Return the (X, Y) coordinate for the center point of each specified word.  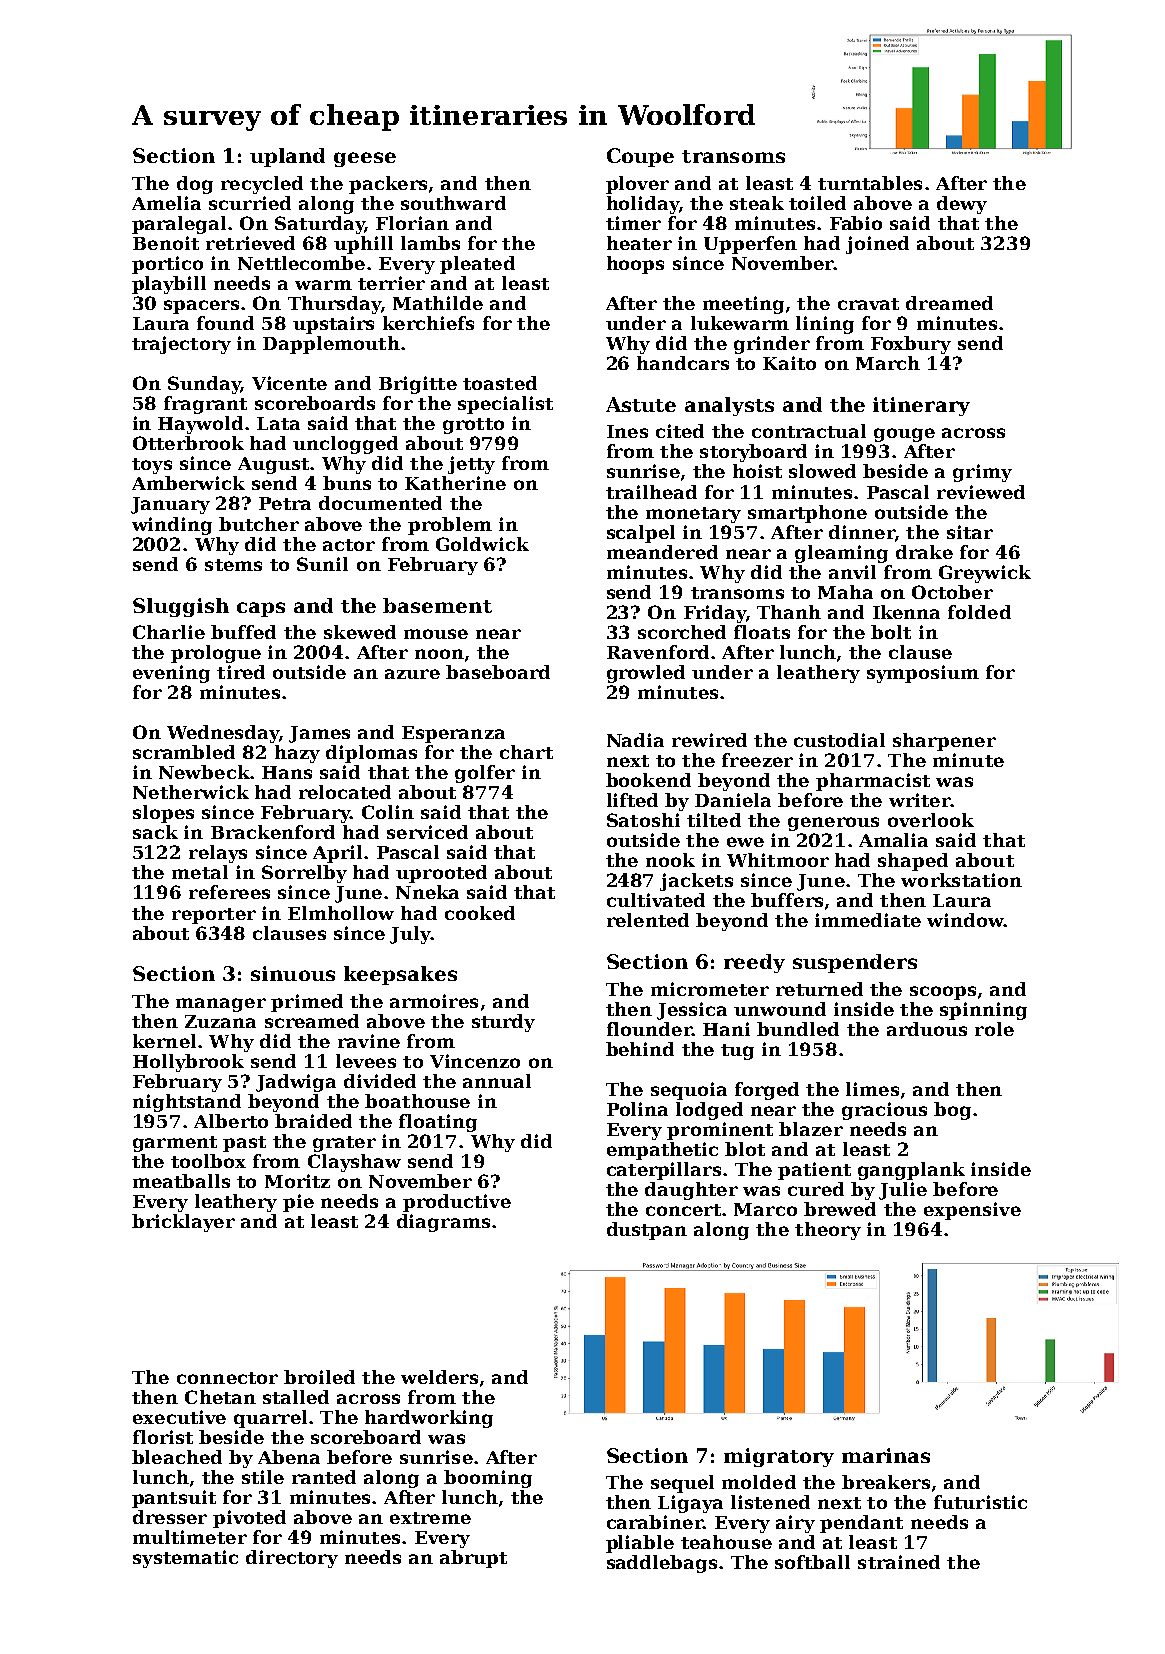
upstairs (333, 325)
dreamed (949, 303)
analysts (729, 406)
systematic (185, 1559)
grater (344, 1144)
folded (979, 612)
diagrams (443, 1223)
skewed (360, 632)
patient (814, 1171)
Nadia (635, 740)
